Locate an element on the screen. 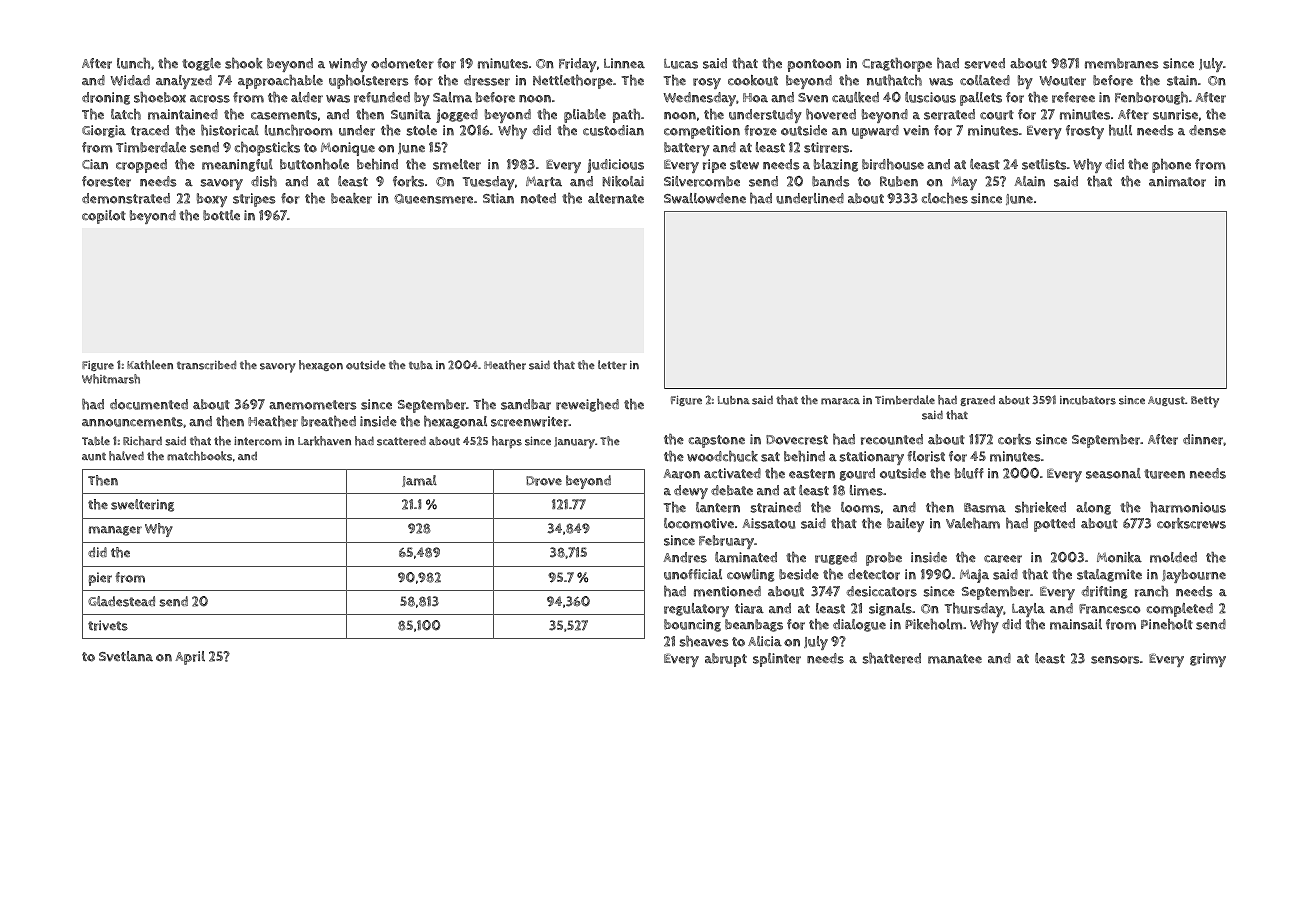 This screenshot has width=1308, height=924. career is located at coordinates (1003, 559).
